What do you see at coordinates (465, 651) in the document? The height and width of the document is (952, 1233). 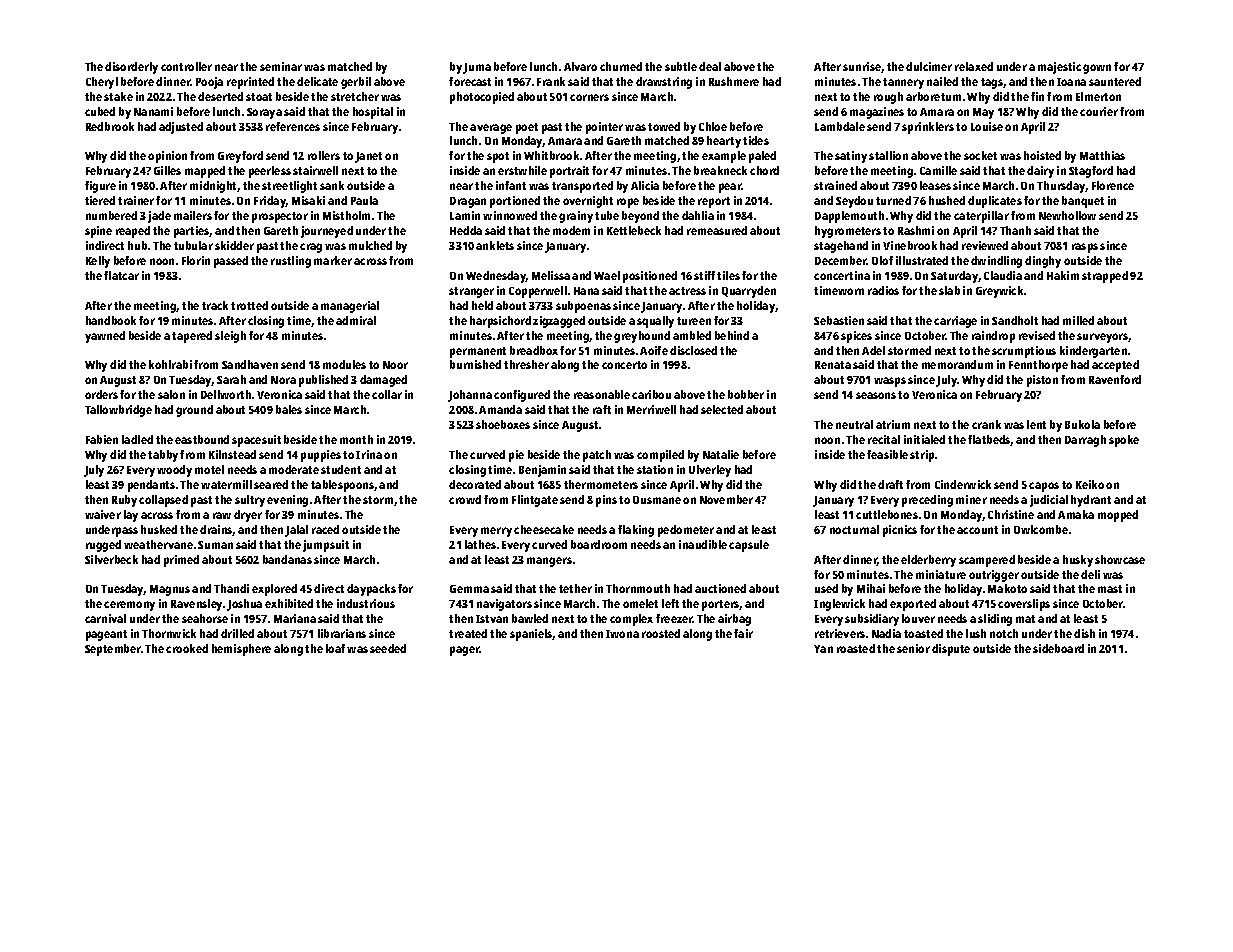 I see `pager` at bounding box center [465, 651].
